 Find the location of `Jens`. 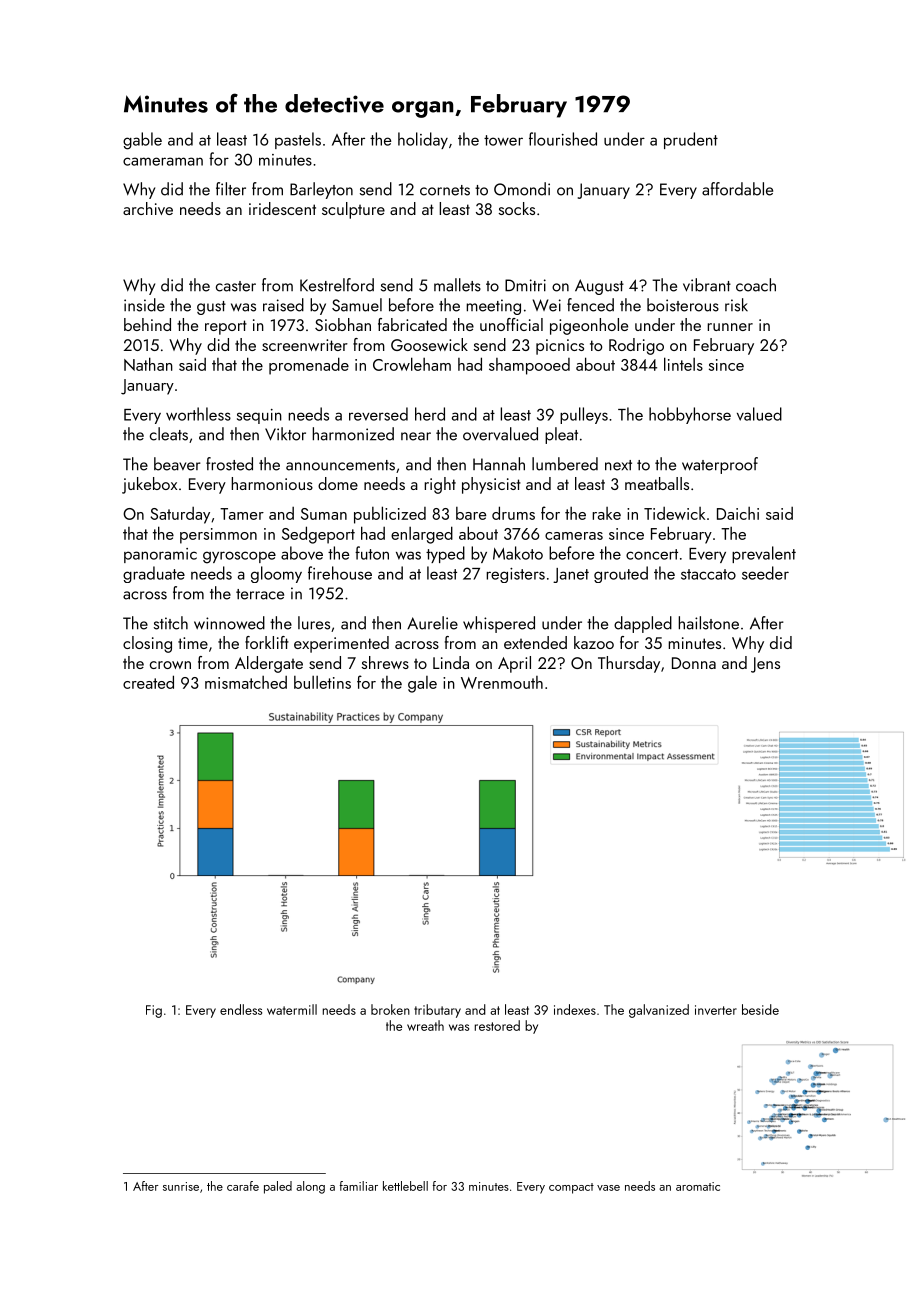

Jens is located at coordinates (765, 665).
